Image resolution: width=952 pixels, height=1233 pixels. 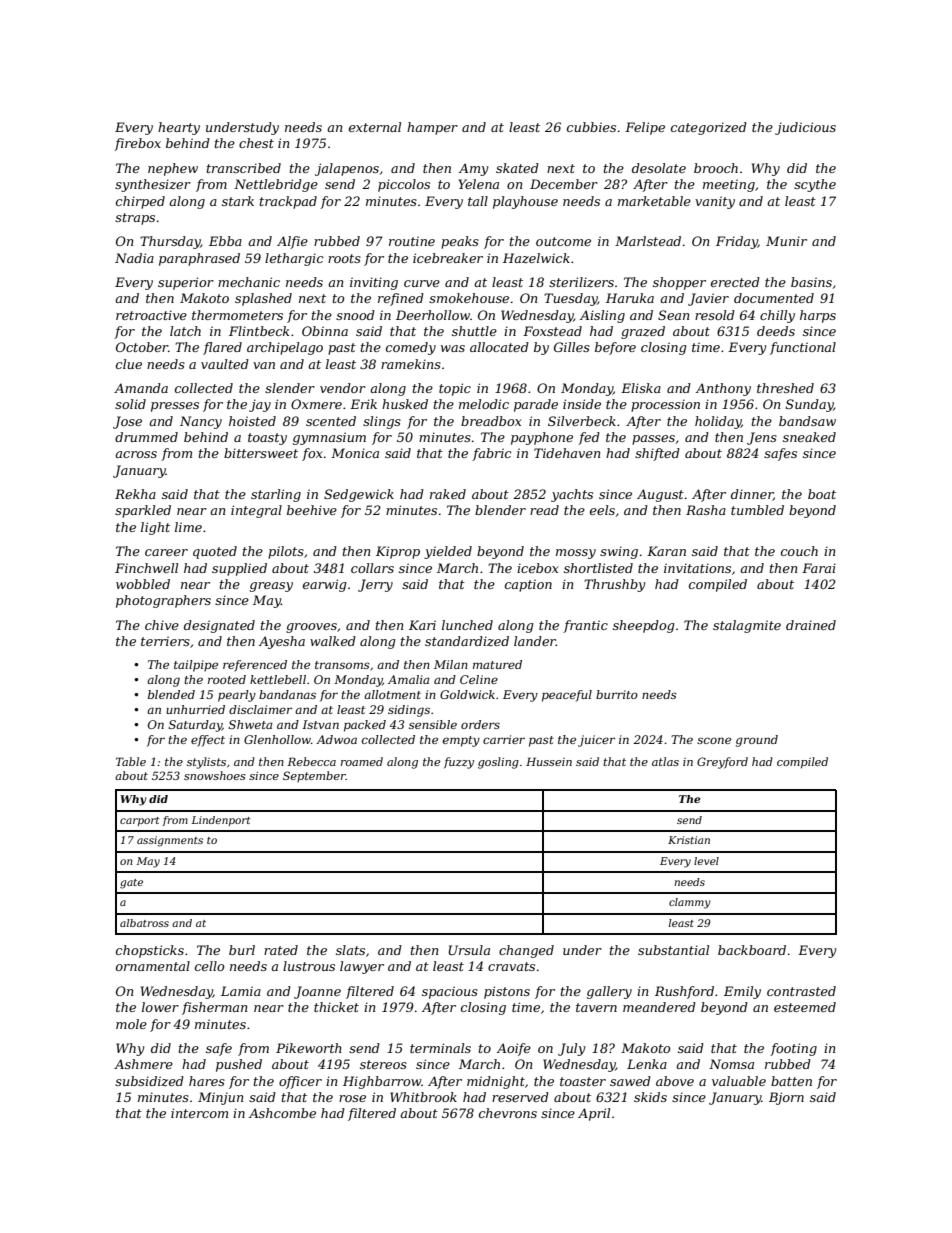 What do you see at coordinates (709, 128) in the screenshot?
I see `categorized` at bounding box center [709, 128].
